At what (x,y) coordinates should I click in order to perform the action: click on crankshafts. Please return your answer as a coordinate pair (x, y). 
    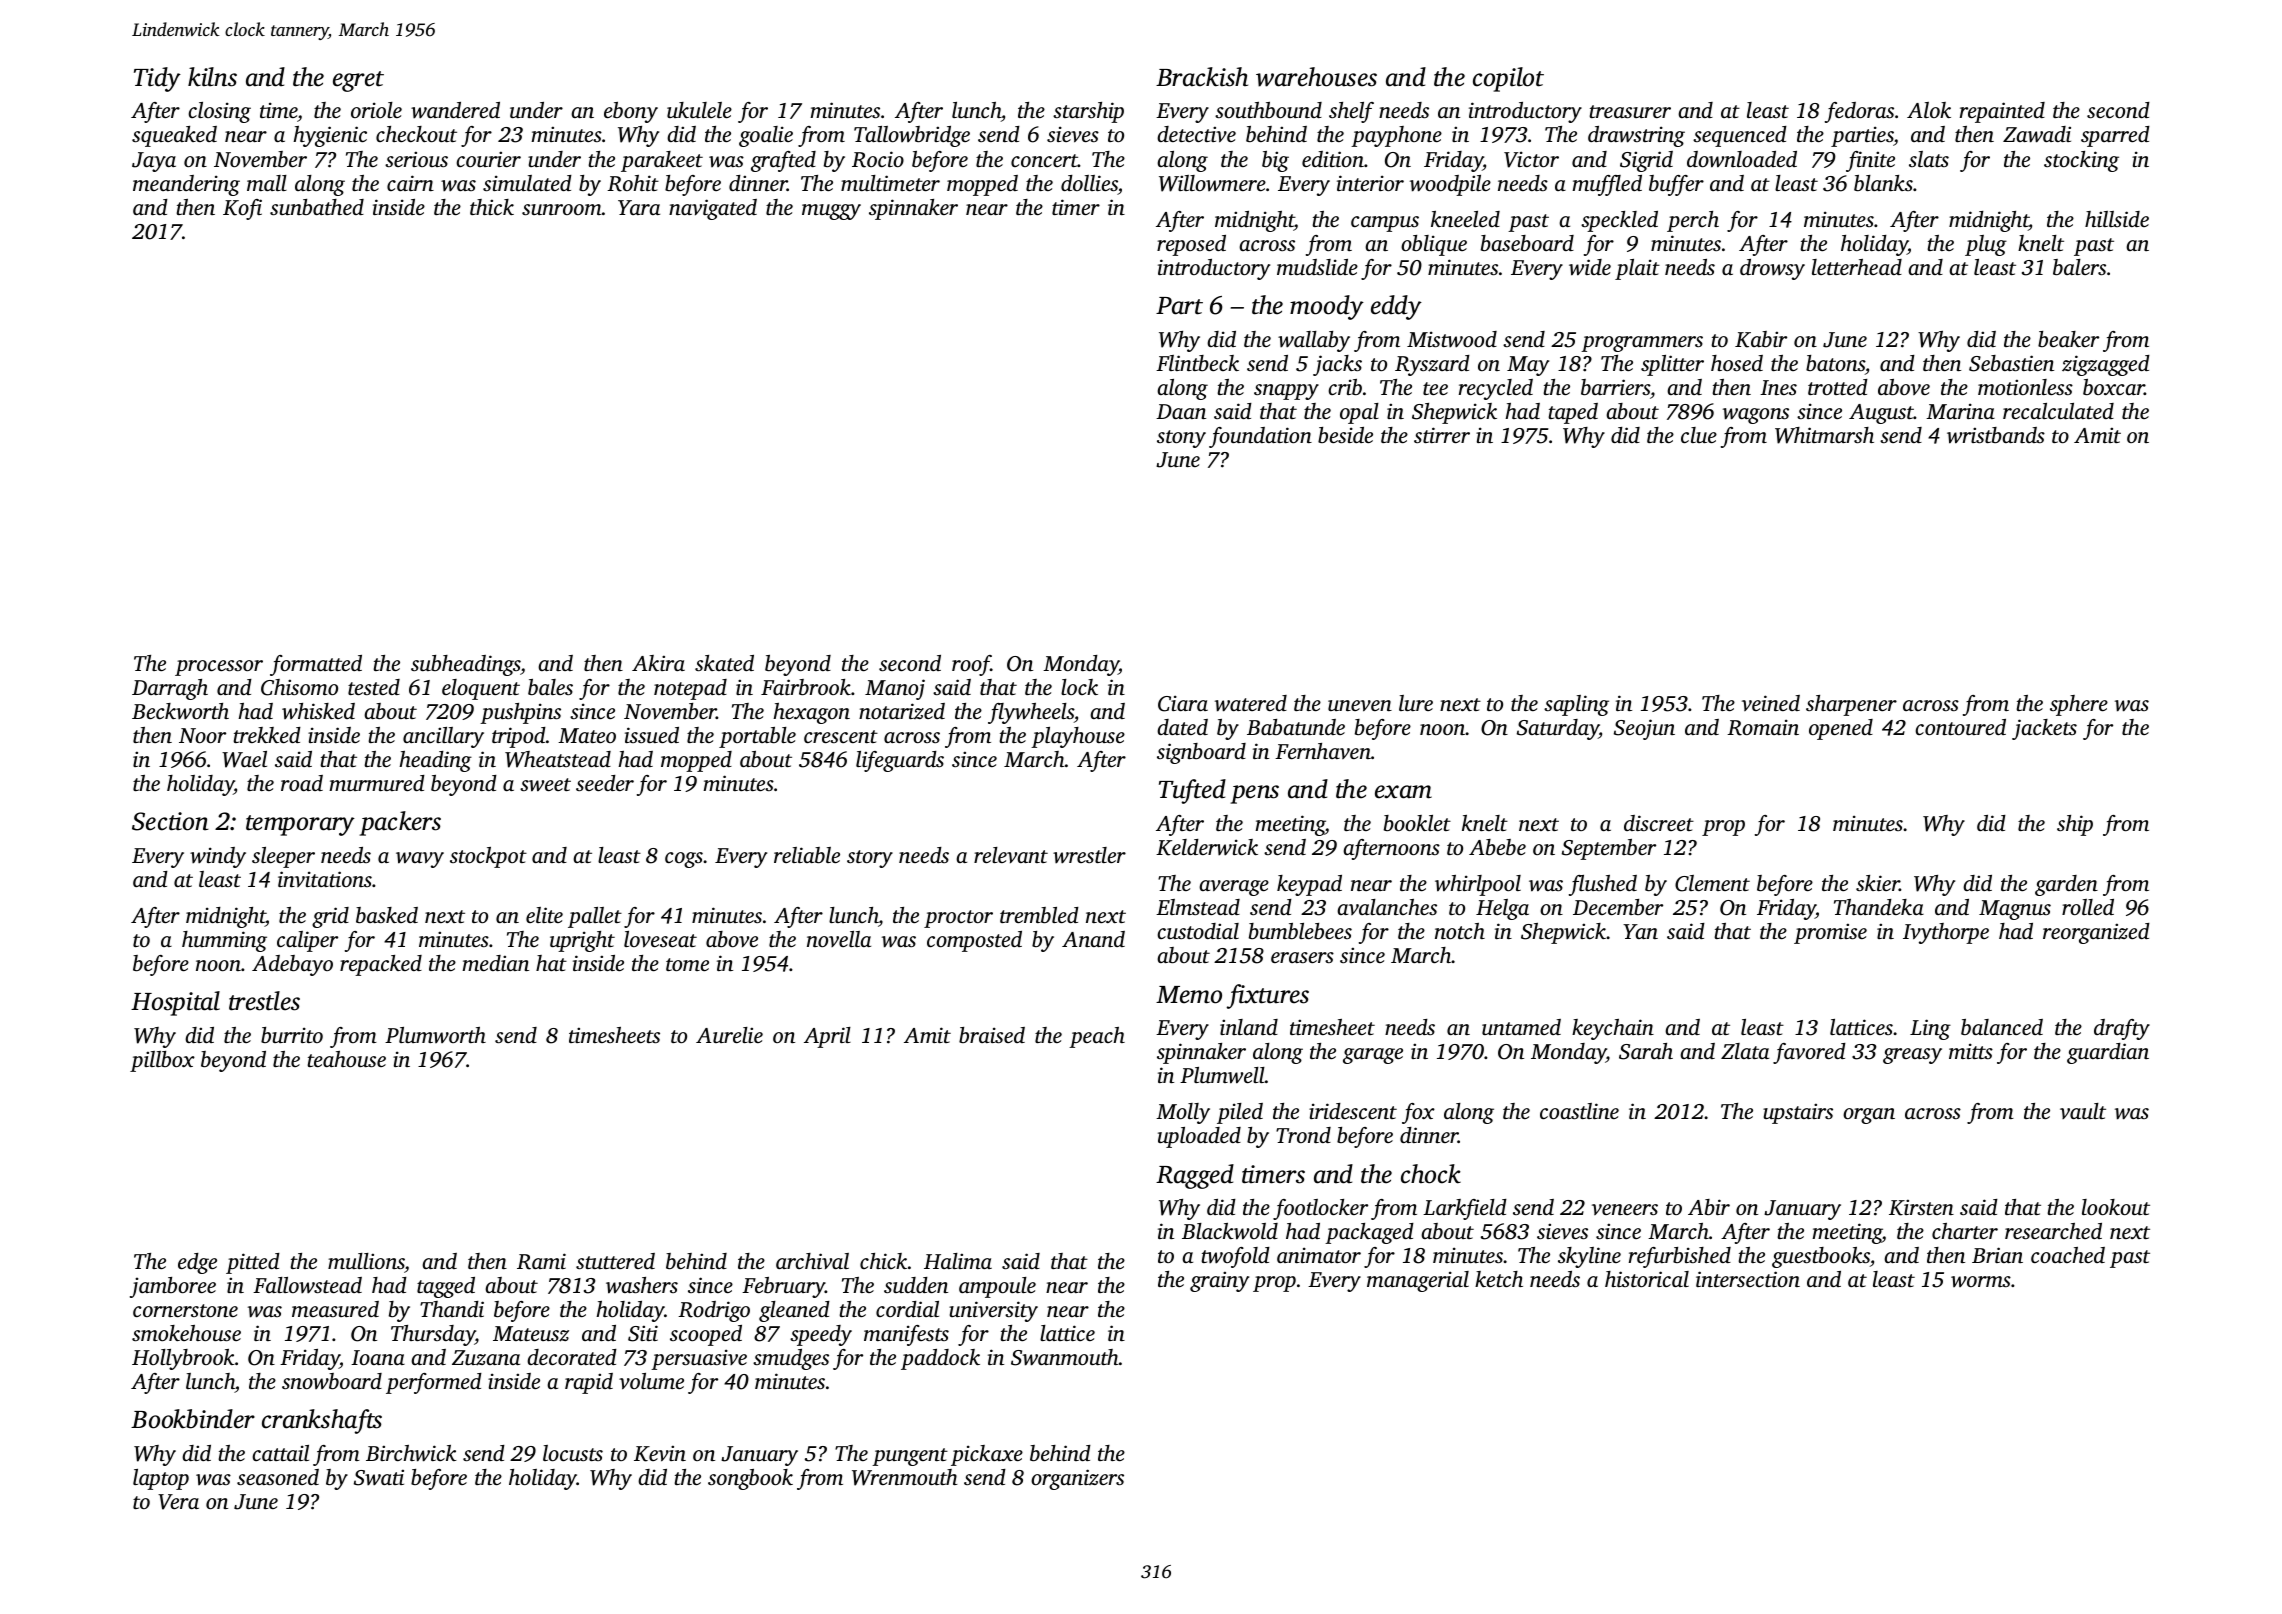
    Looking at the image, I should click on (322, 1421).
